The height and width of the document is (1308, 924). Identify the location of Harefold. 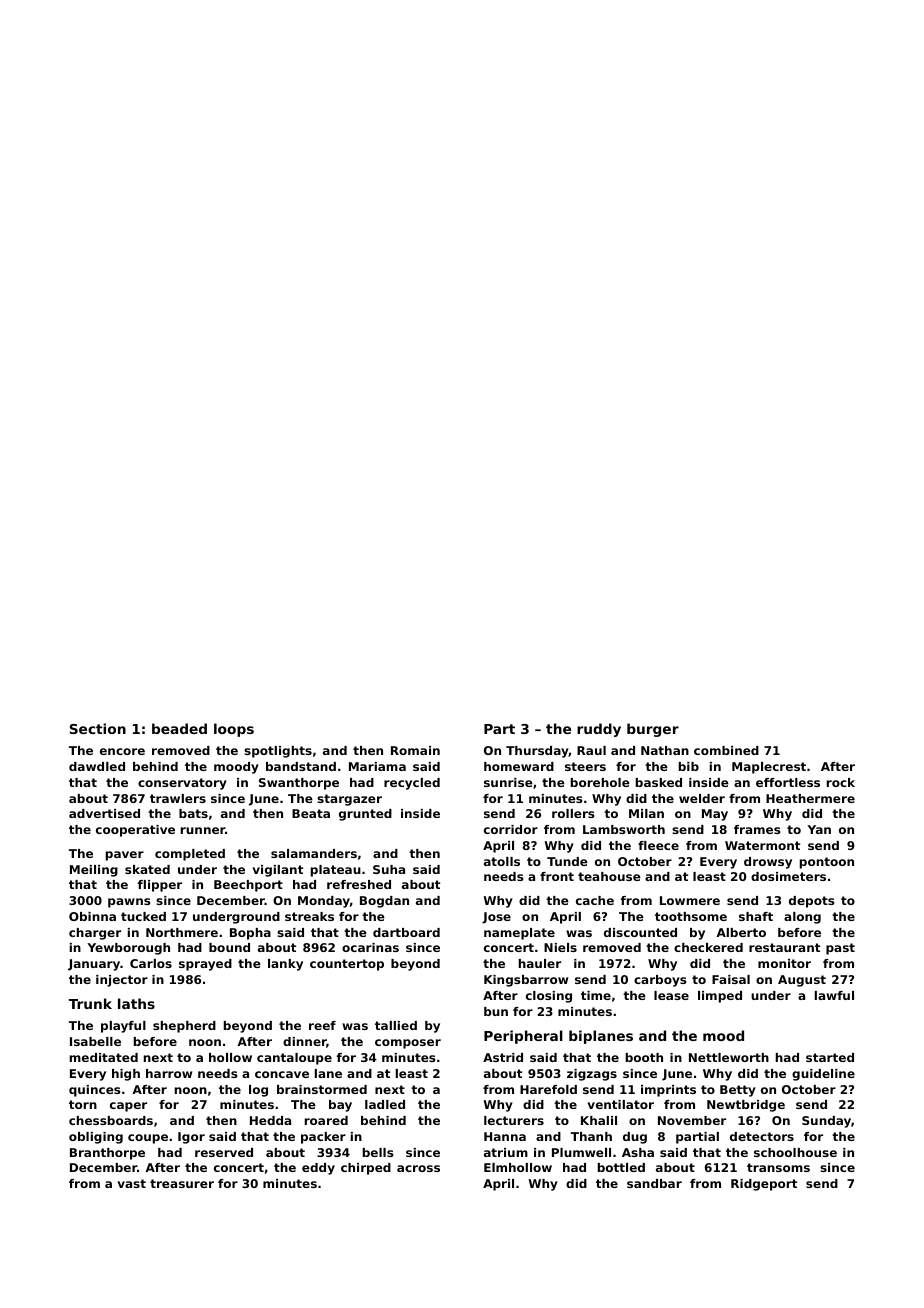
(548, 1089).
